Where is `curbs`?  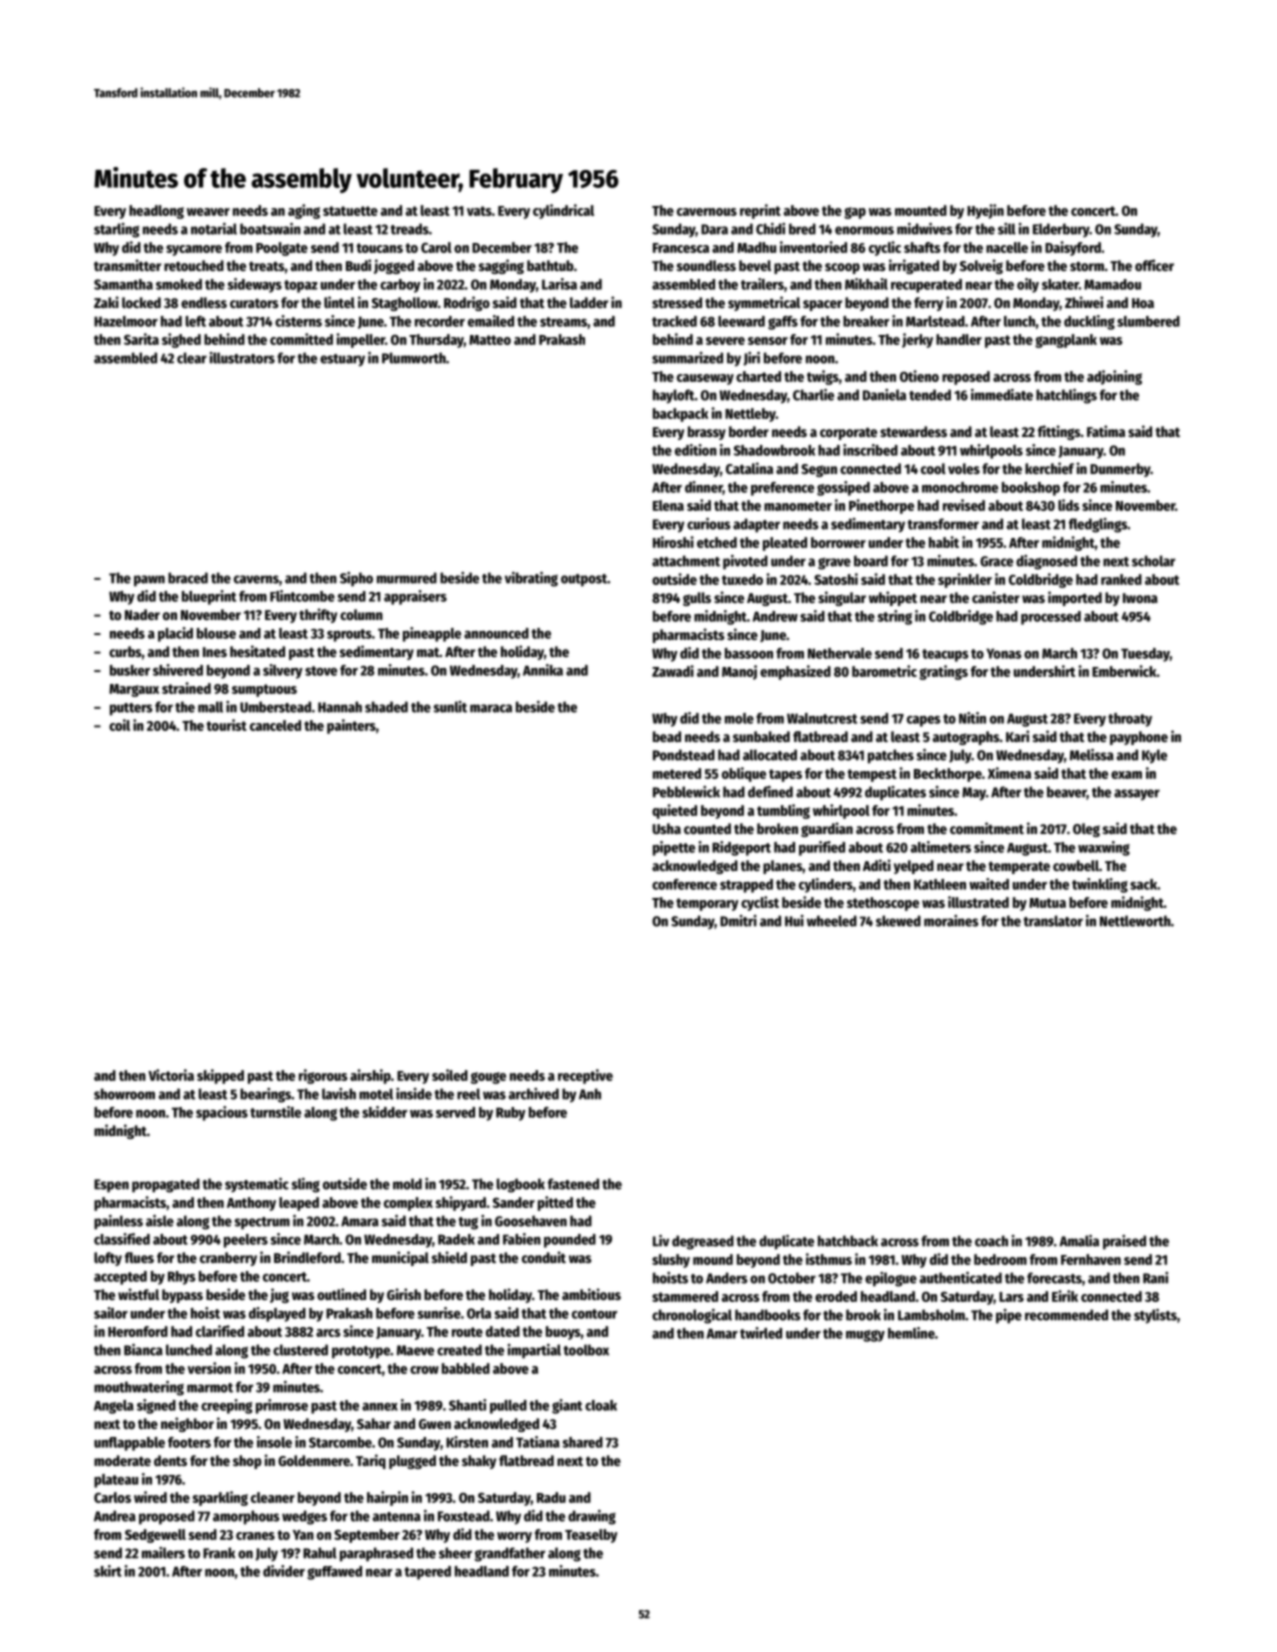 curbs is located at coordinates (125, 651).
